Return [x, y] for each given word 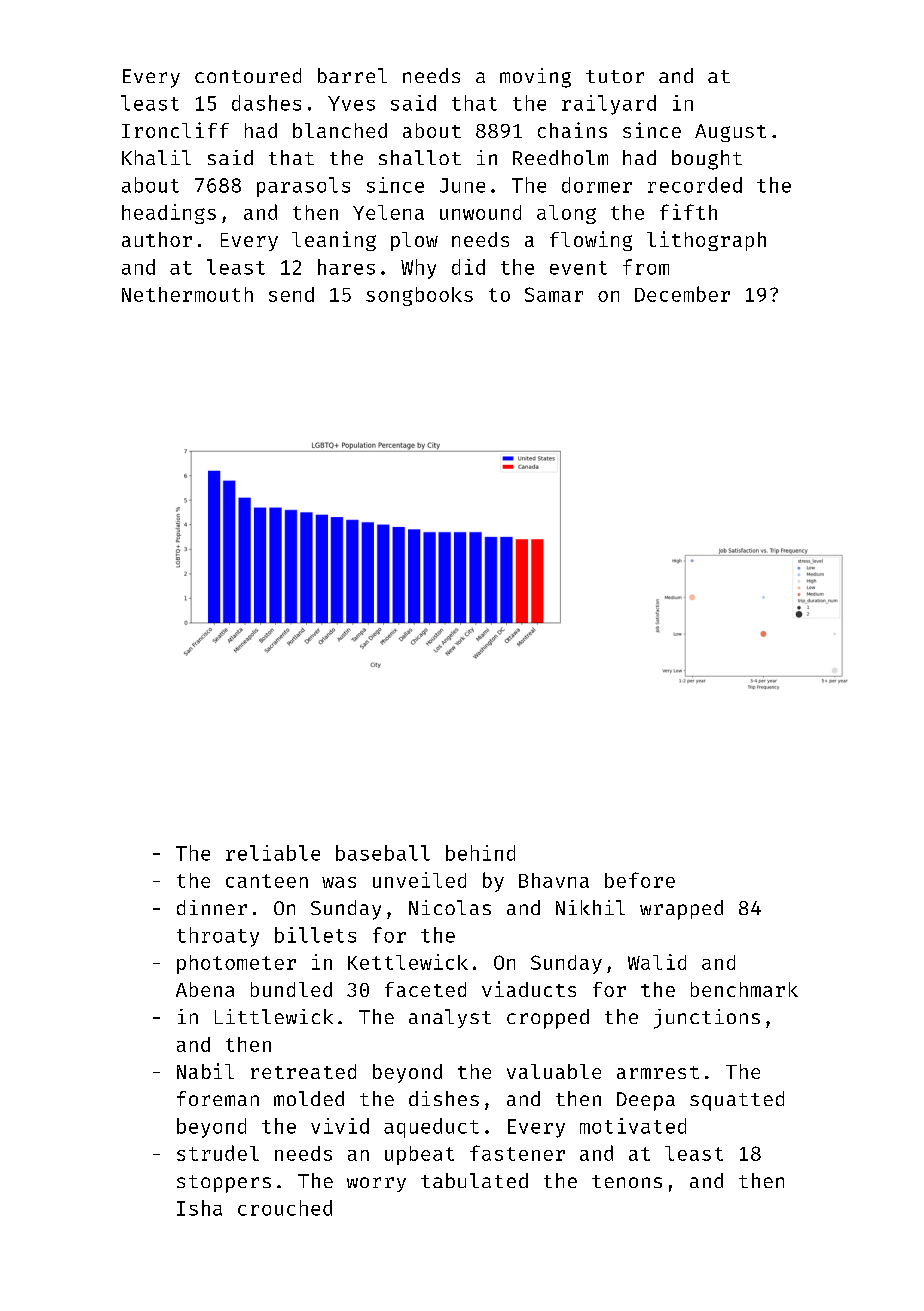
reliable [273, 853]
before [640, 880]
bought [707, 160]
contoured [248, 75]
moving [535, 78]
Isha [199, 1208]
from [646, 267]
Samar [554, 294]
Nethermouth [187, 294]
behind [480, 853]
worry [376, 1184]
